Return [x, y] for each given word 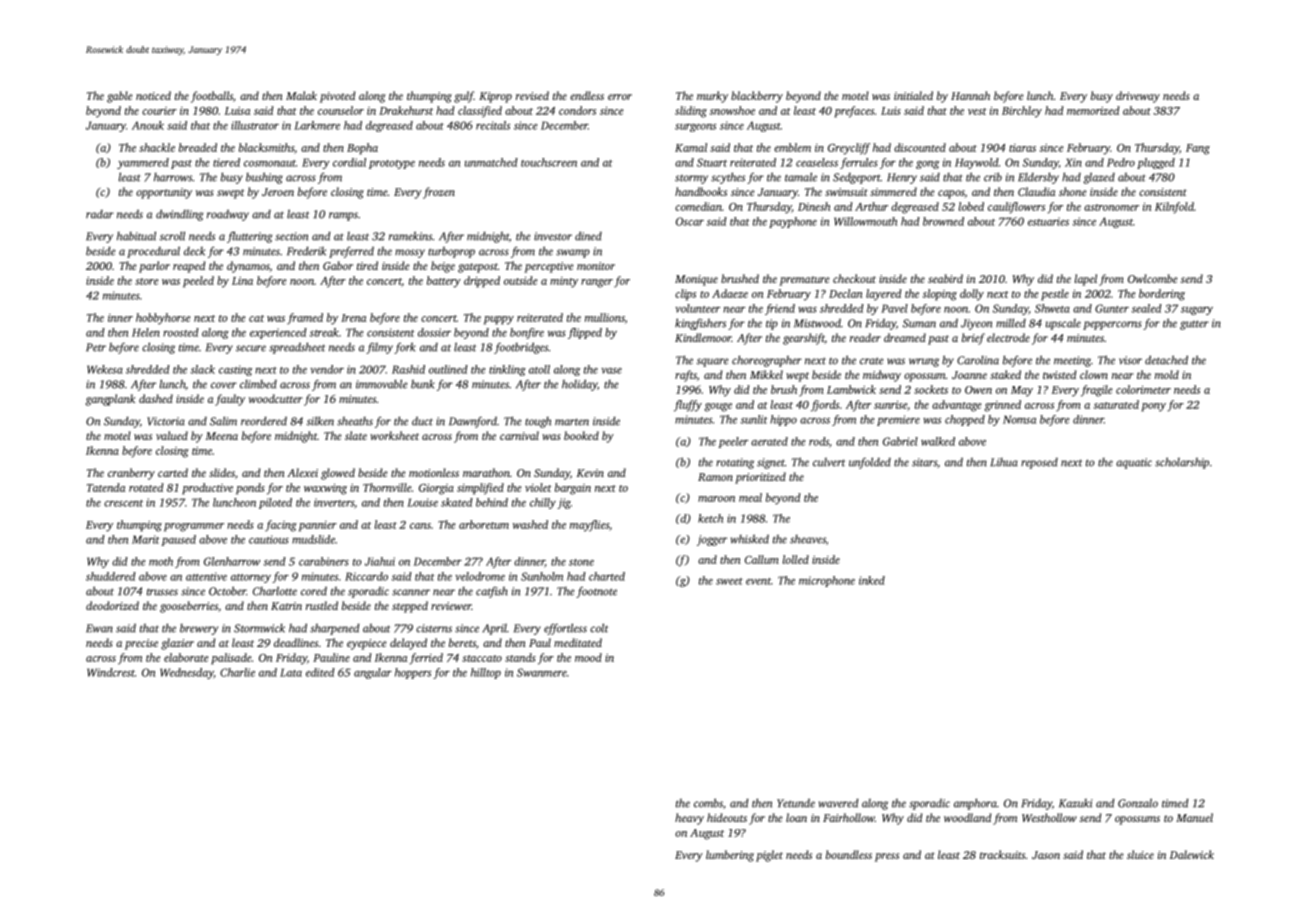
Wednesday [187, 673]
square [713, 362]
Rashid [408, 369]
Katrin [286, 606]
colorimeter [1143, 389]
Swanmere [542, 672]
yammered [143, 163]
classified [480, 112]
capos [951, 194]
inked [872, 580]
